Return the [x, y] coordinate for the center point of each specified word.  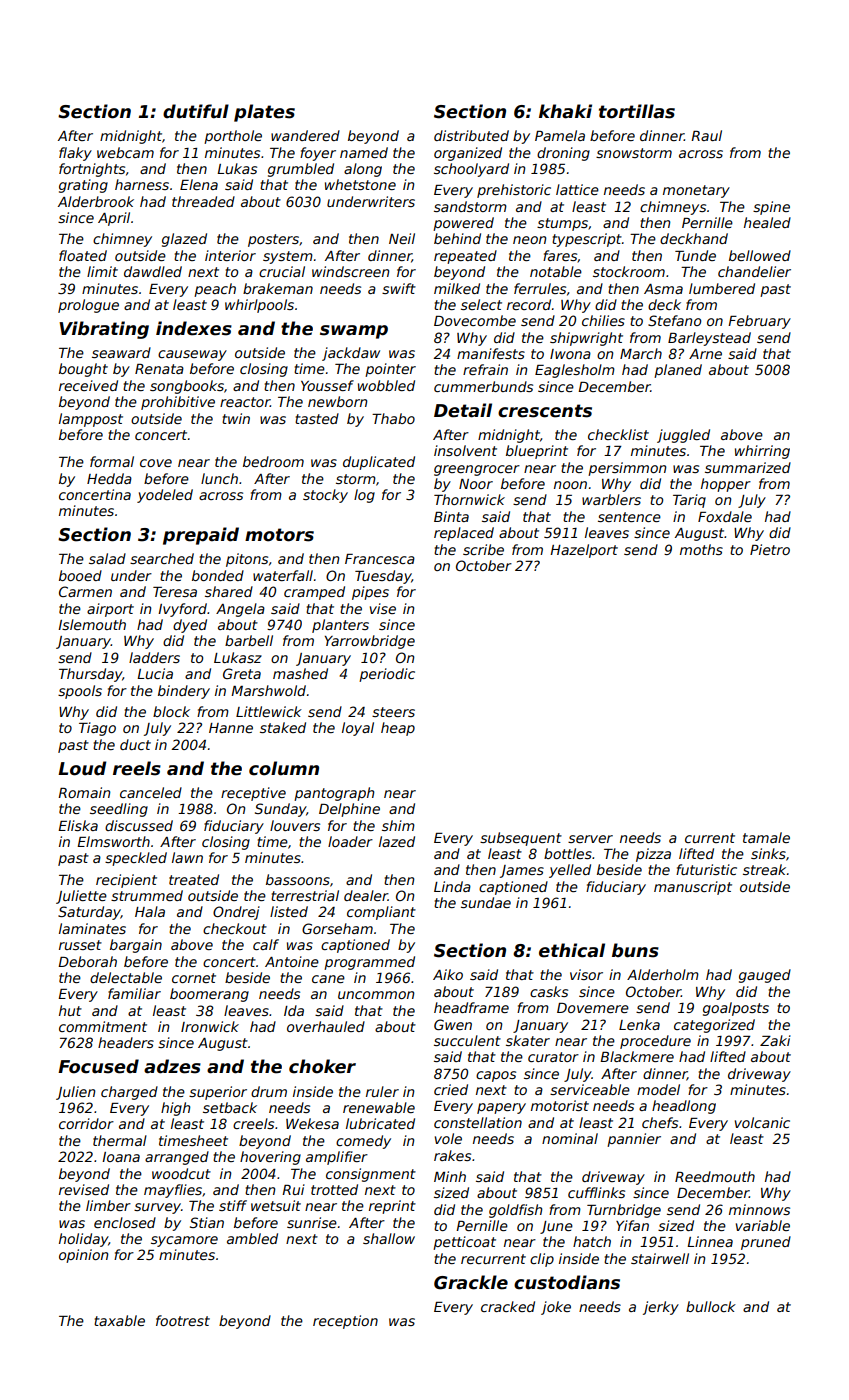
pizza [653, 855]
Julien [75, 1093]
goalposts [736, 1009]
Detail [463, 410]
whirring [762, 452]
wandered [305, 135]
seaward [121, 352]
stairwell [660, 1258]
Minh [450, 1176]
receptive [253, 794]
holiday [83, 1240]
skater [528, 1040]
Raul [706, 135]
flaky [75, 154]
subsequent [521, 839]
